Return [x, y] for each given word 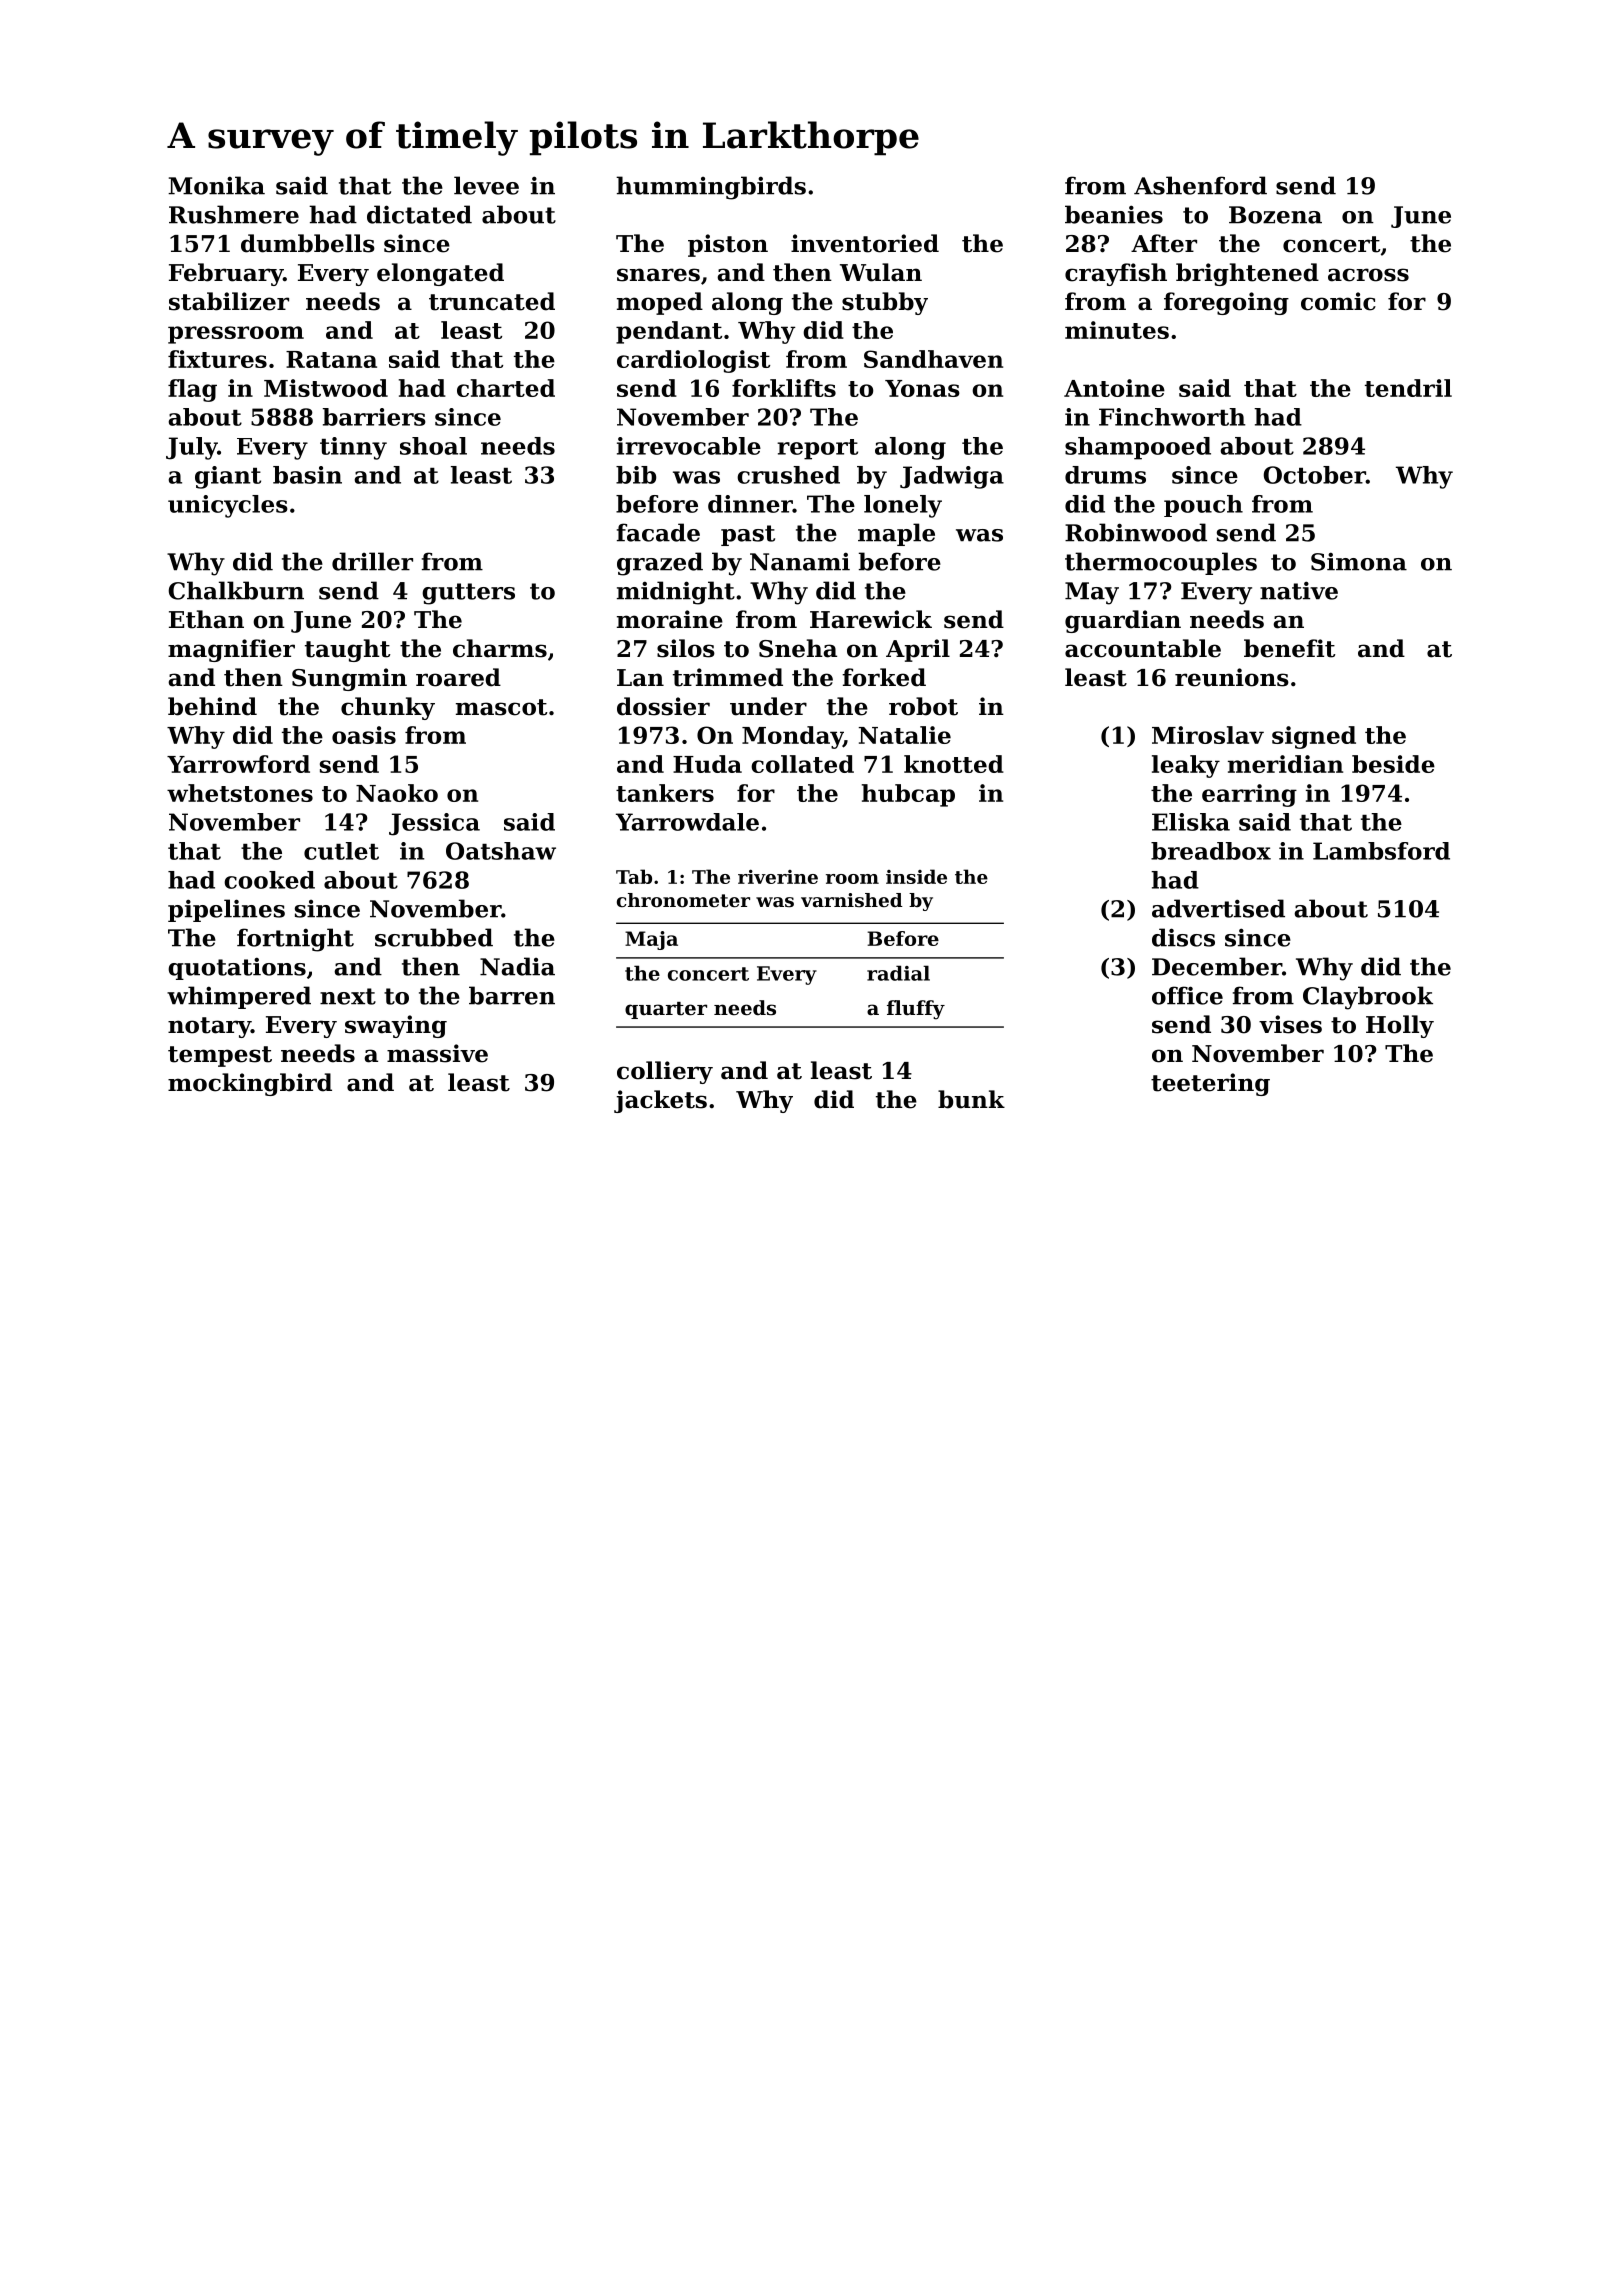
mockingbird [250, 1084]
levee [486, 185]
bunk [971, 1099]
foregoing [1226, 303]
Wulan [881, 272]
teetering [1210, 1084]
